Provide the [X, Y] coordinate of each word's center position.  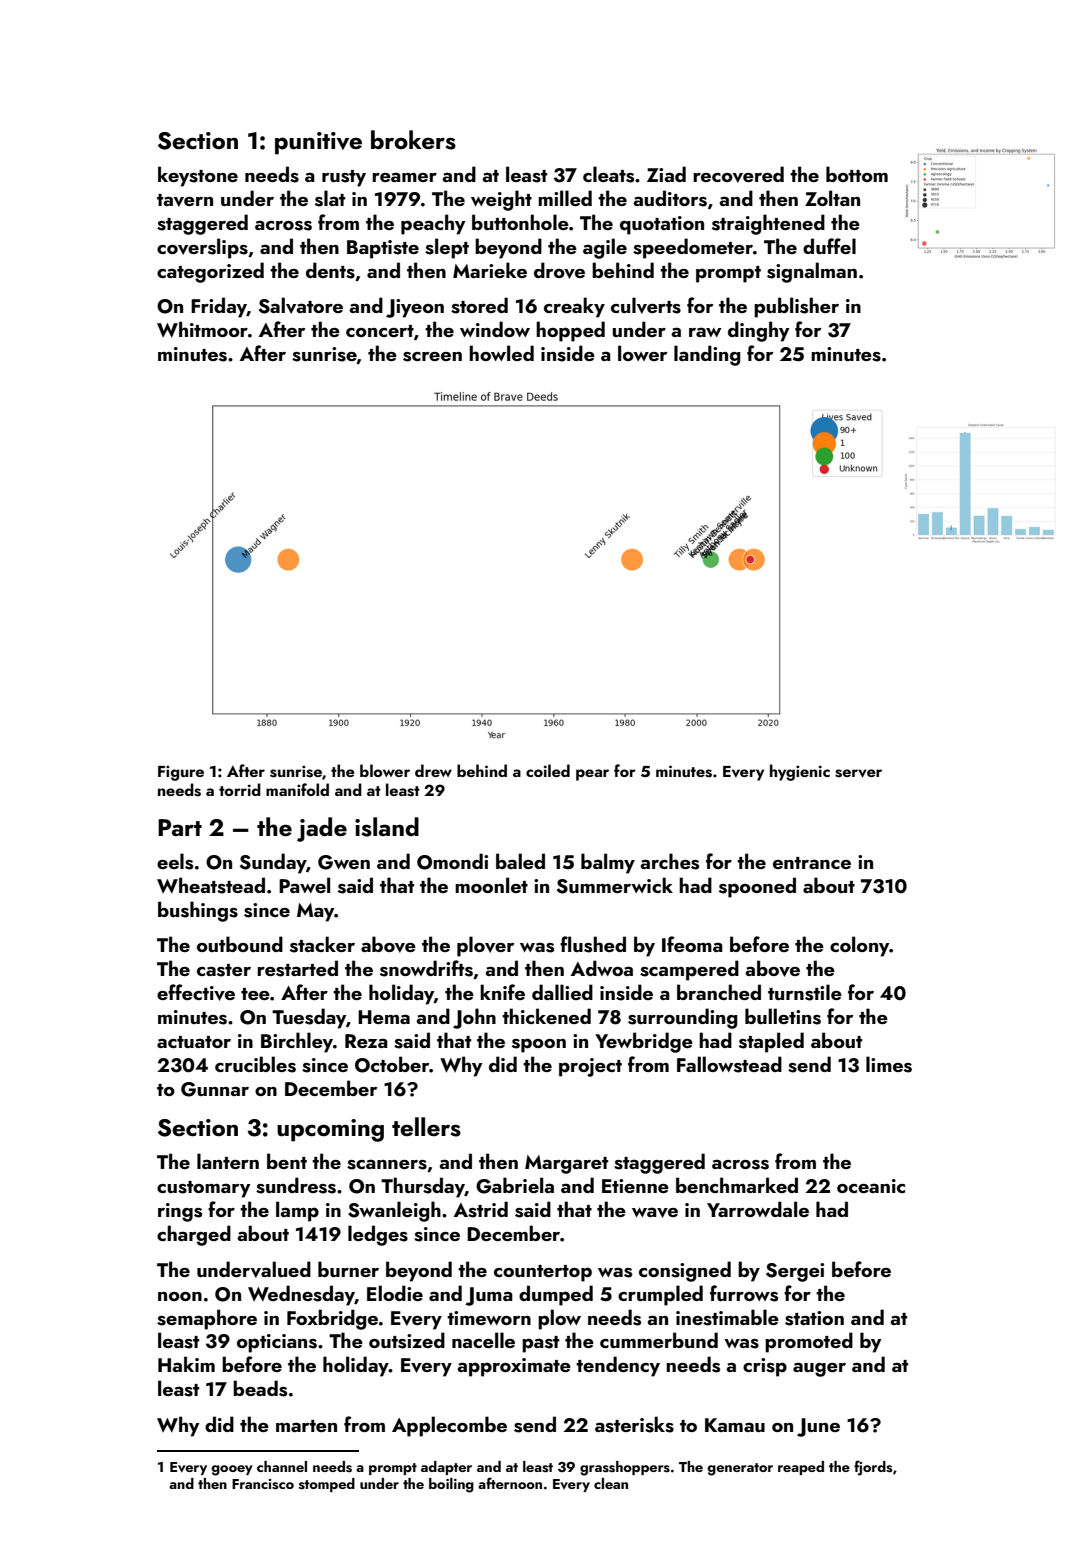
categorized [210, 272]
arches [669, 861]
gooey [232, 1470]
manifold [297, 789]
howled [501, 353]
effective [196, 992]
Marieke [490, 270]
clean [611, 1483]
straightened [768, 224]
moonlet [491, 885]
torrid [240, 789]
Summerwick [615, 885]
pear [592, 775]
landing [707, 355]
